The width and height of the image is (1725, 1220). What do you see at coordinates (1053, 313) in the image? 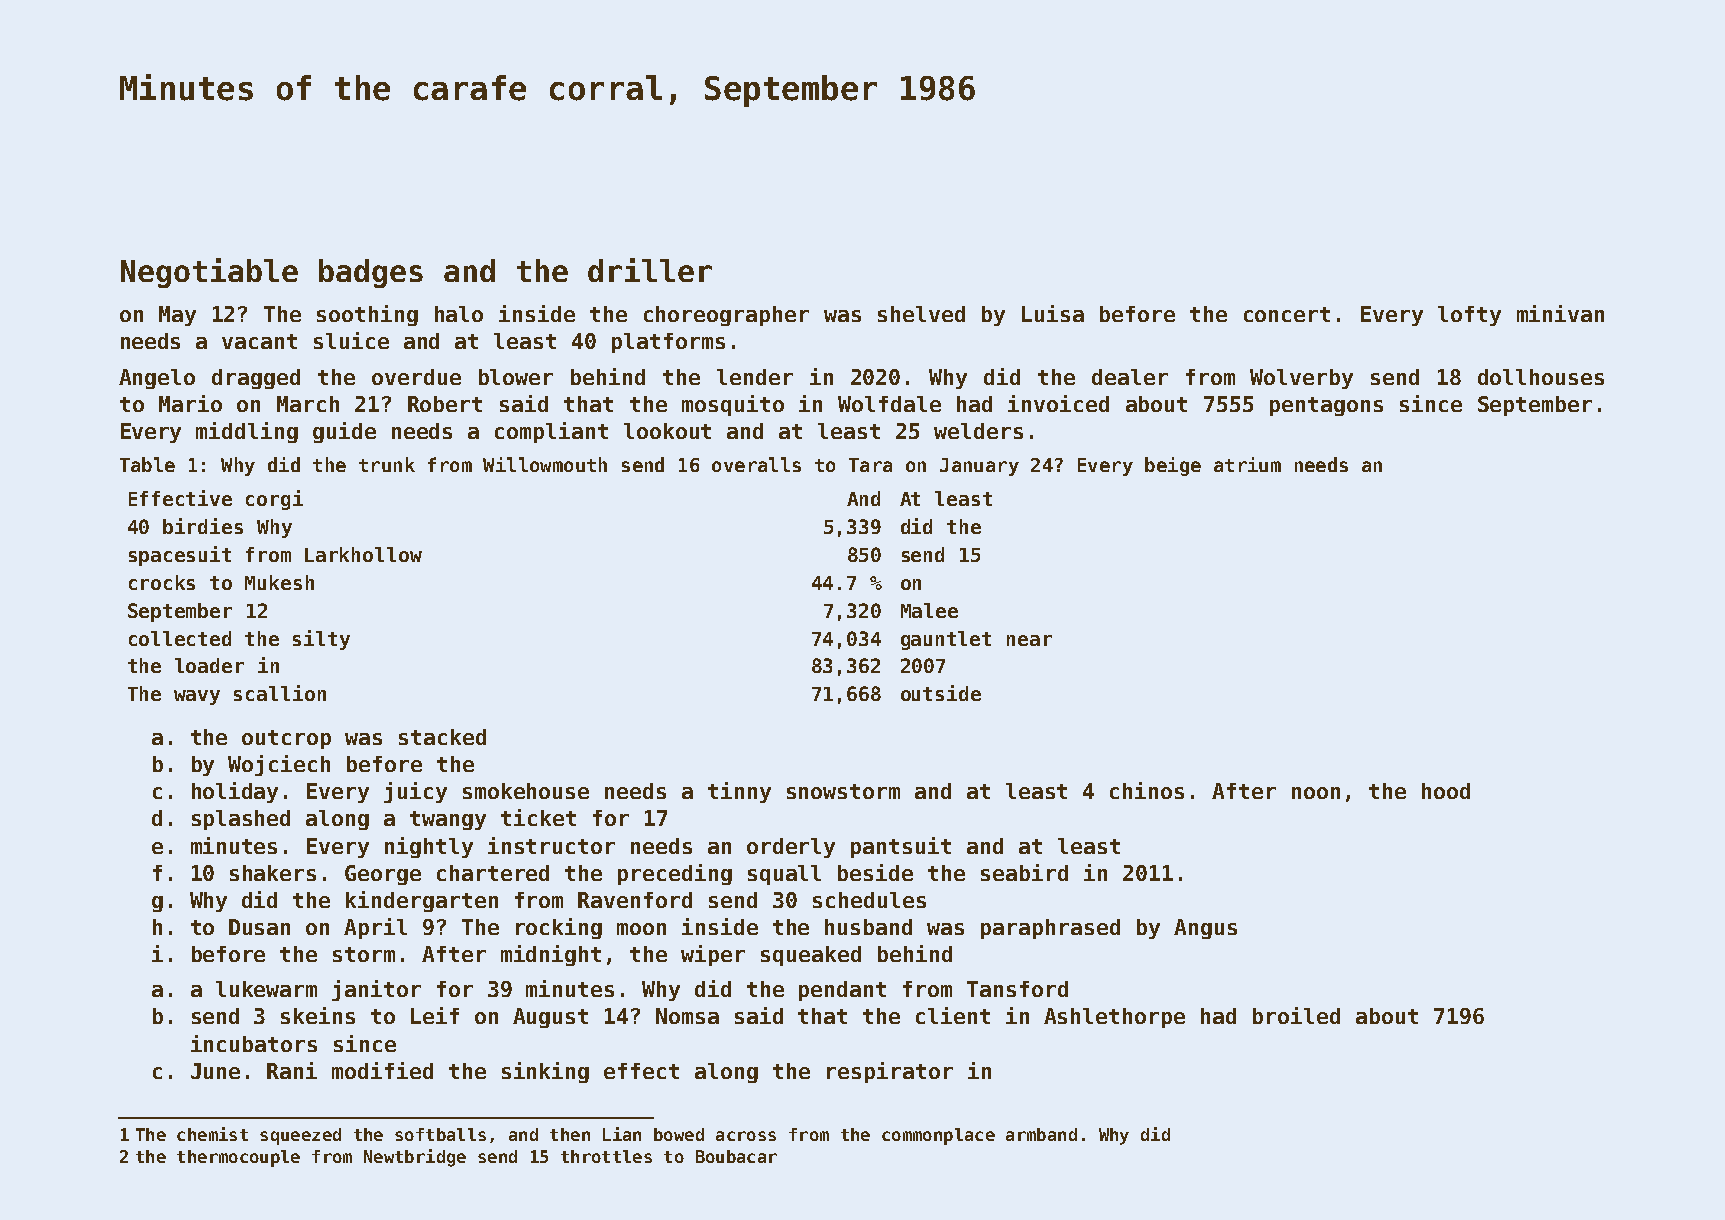
I see `Luisa` at bounding box center [1053, 313].
